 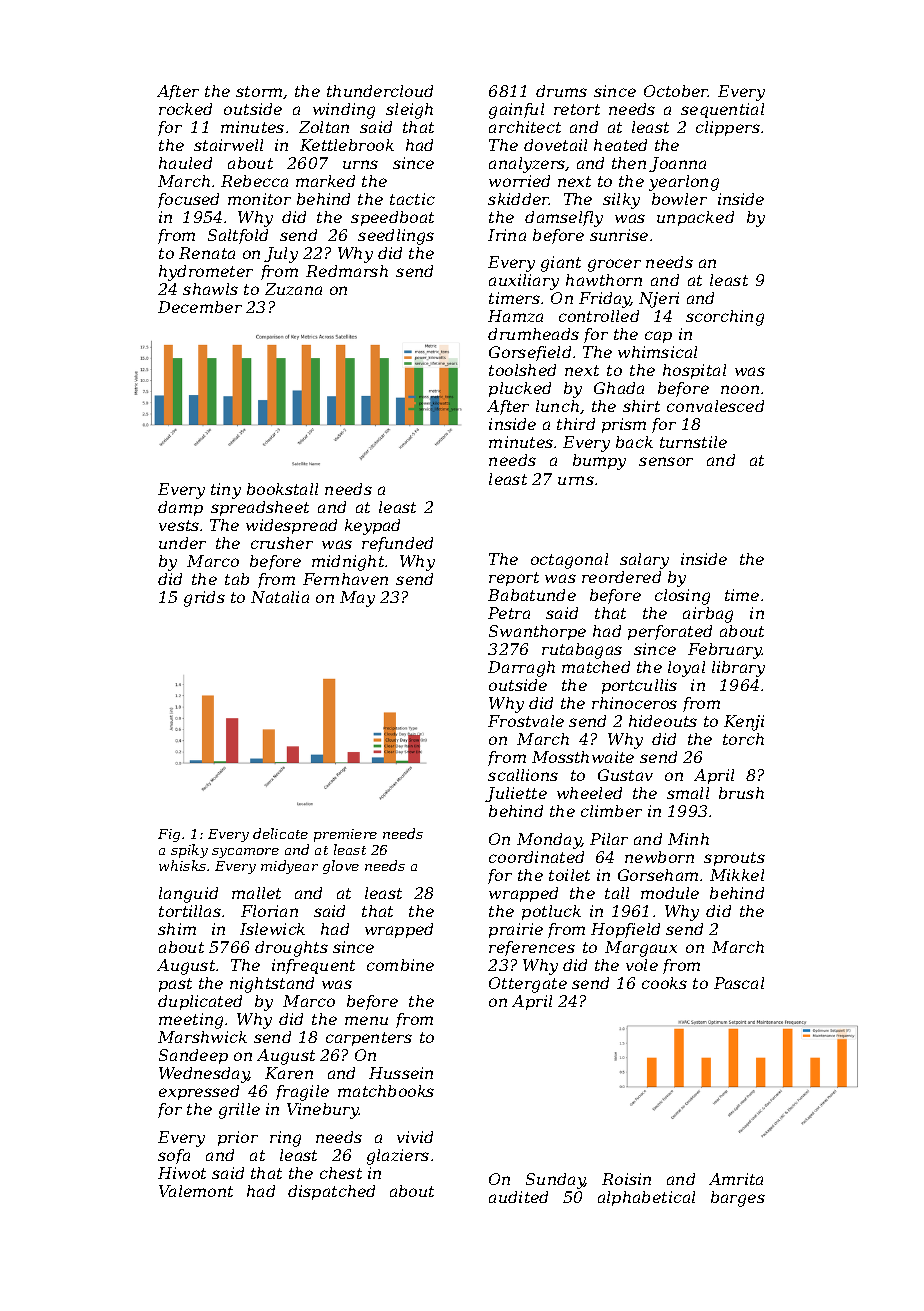 I want to click on plucked, so click(x=520, y=389).
